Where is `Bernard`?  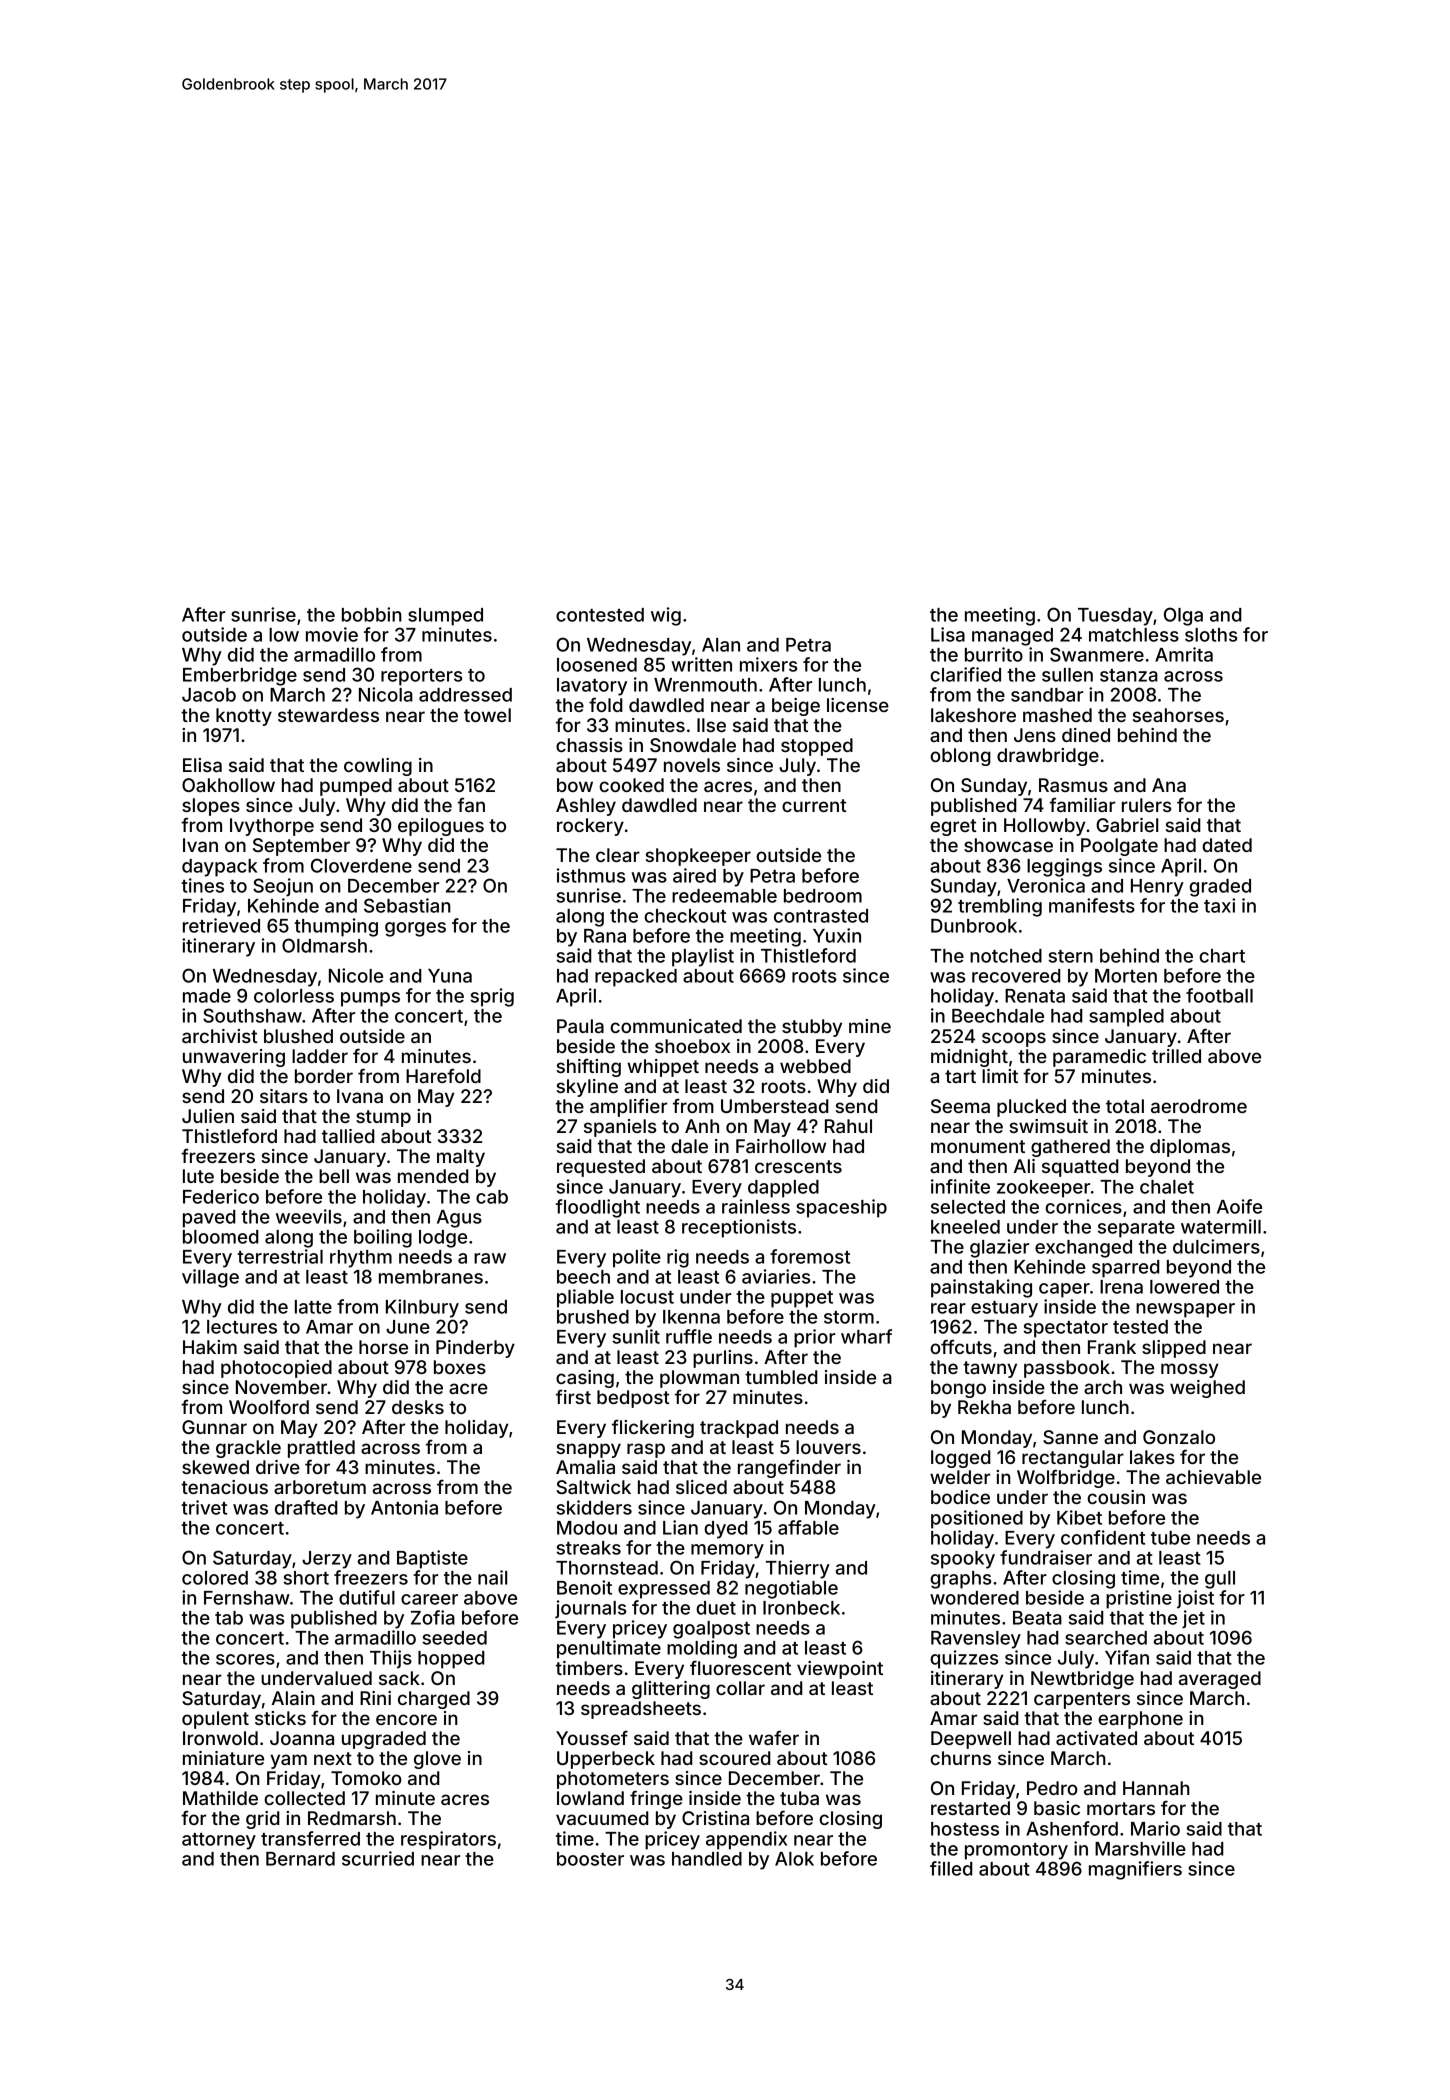
Bernard is located at coordinates (300, 1859).
